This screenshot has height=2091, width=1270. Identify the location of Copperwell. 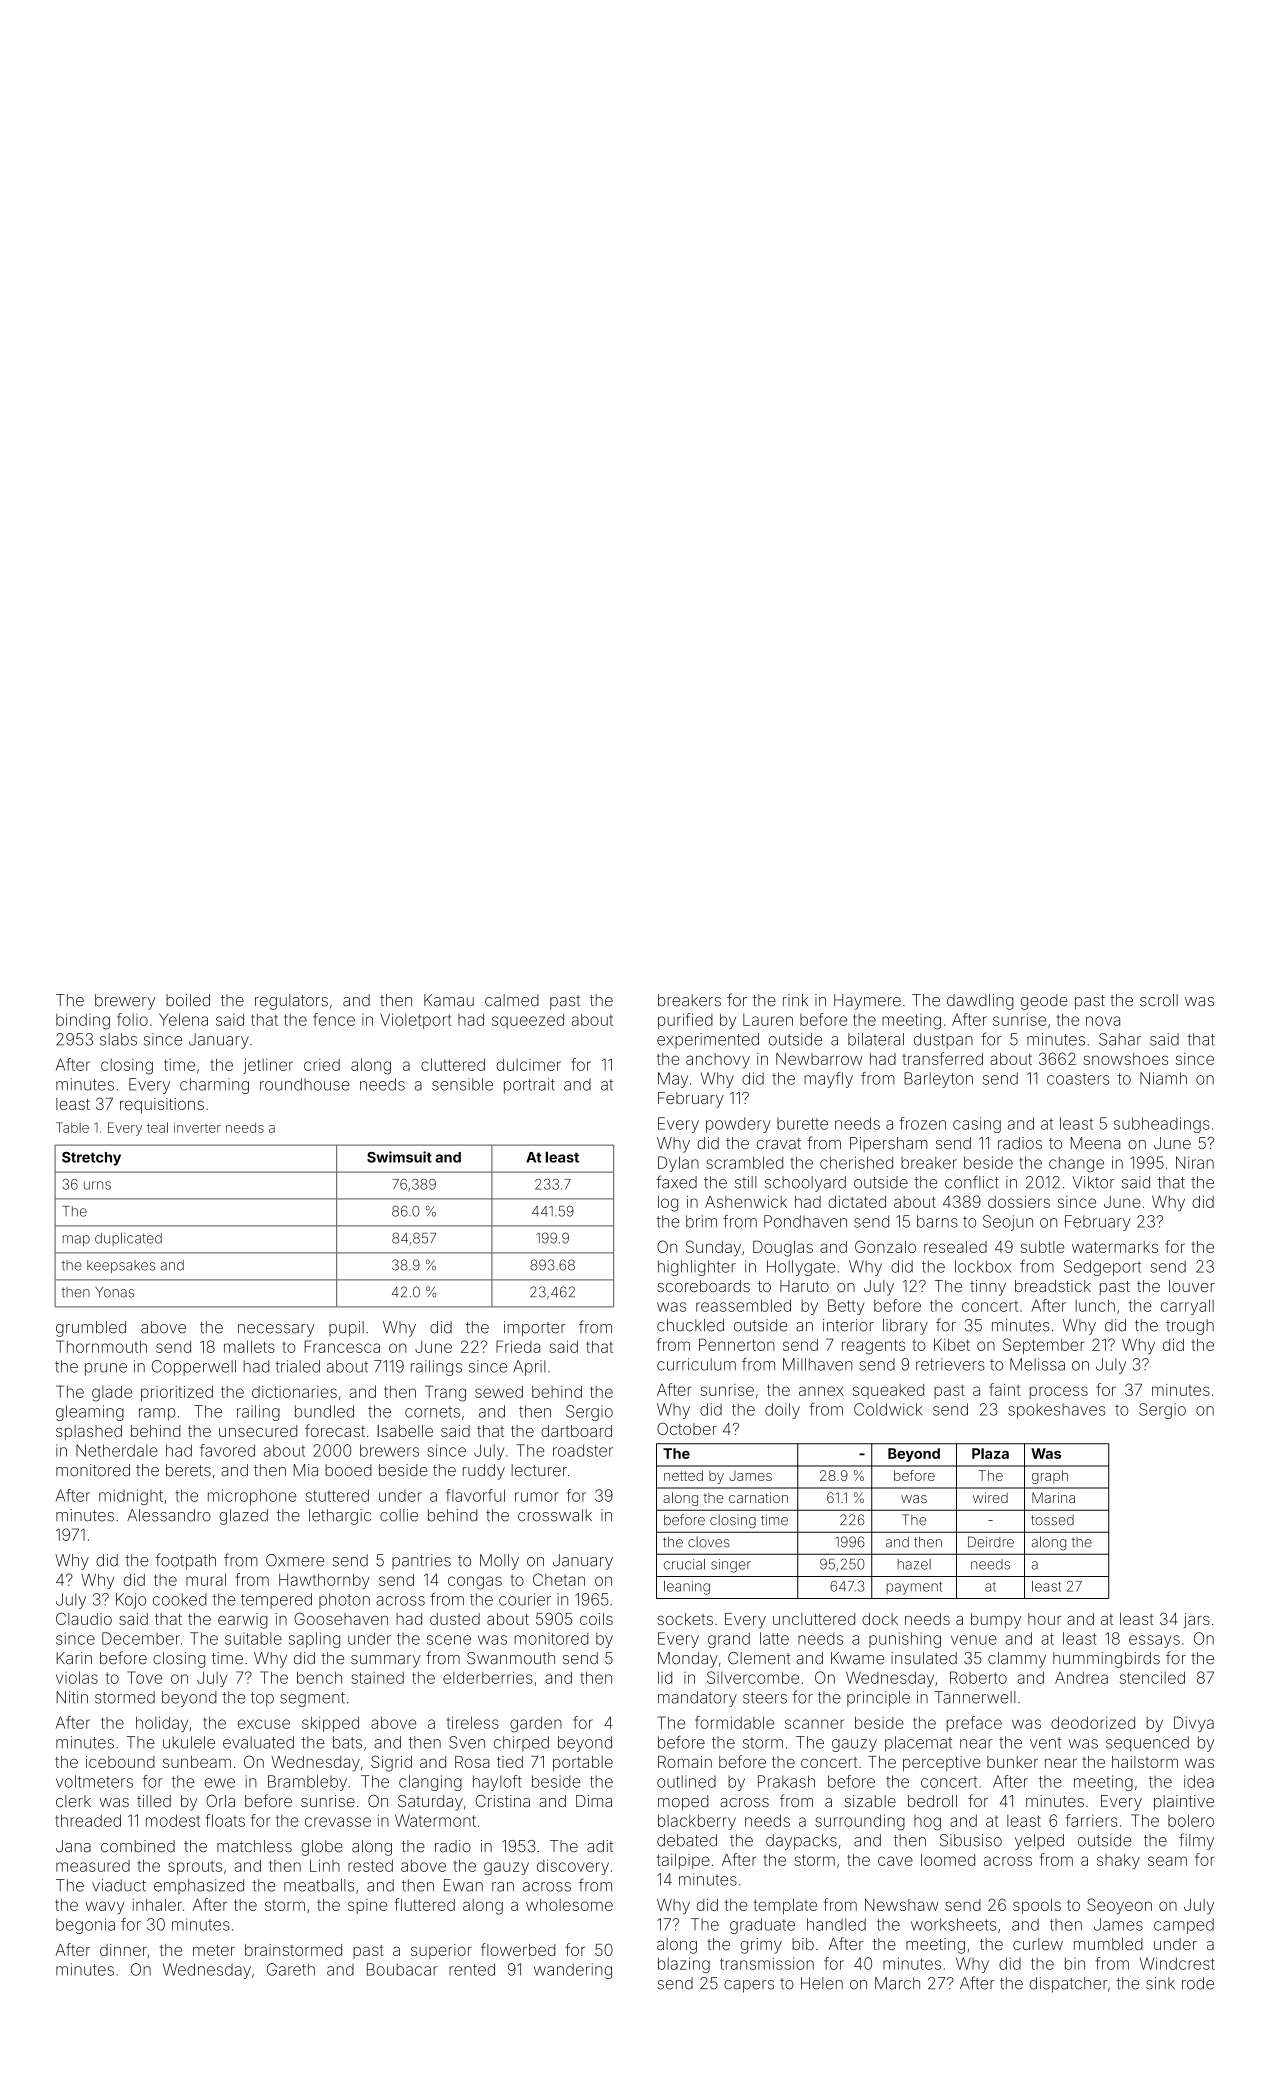
(194, 1368).
